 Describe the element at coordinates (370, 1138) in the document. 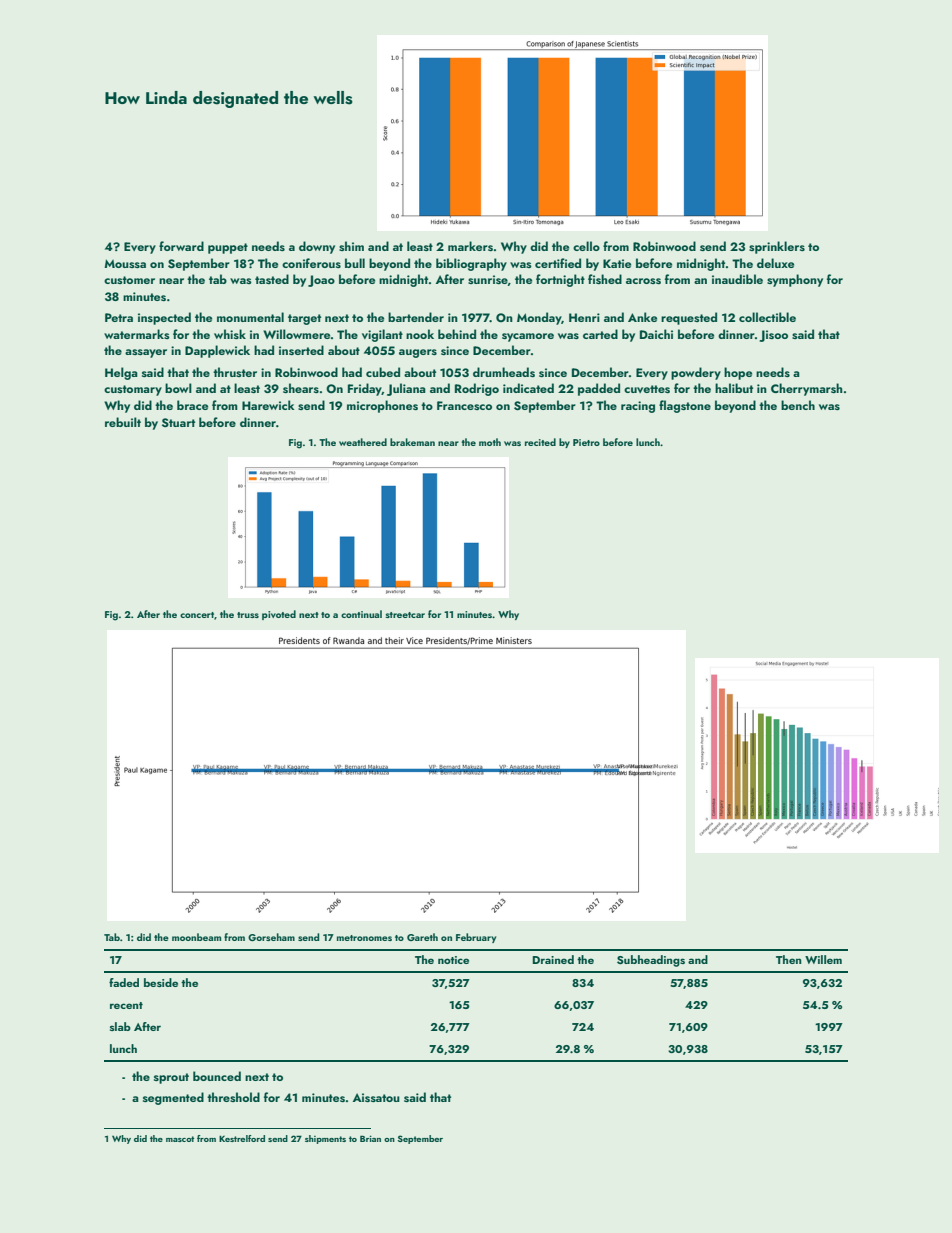

I see `Brian` at that location.
